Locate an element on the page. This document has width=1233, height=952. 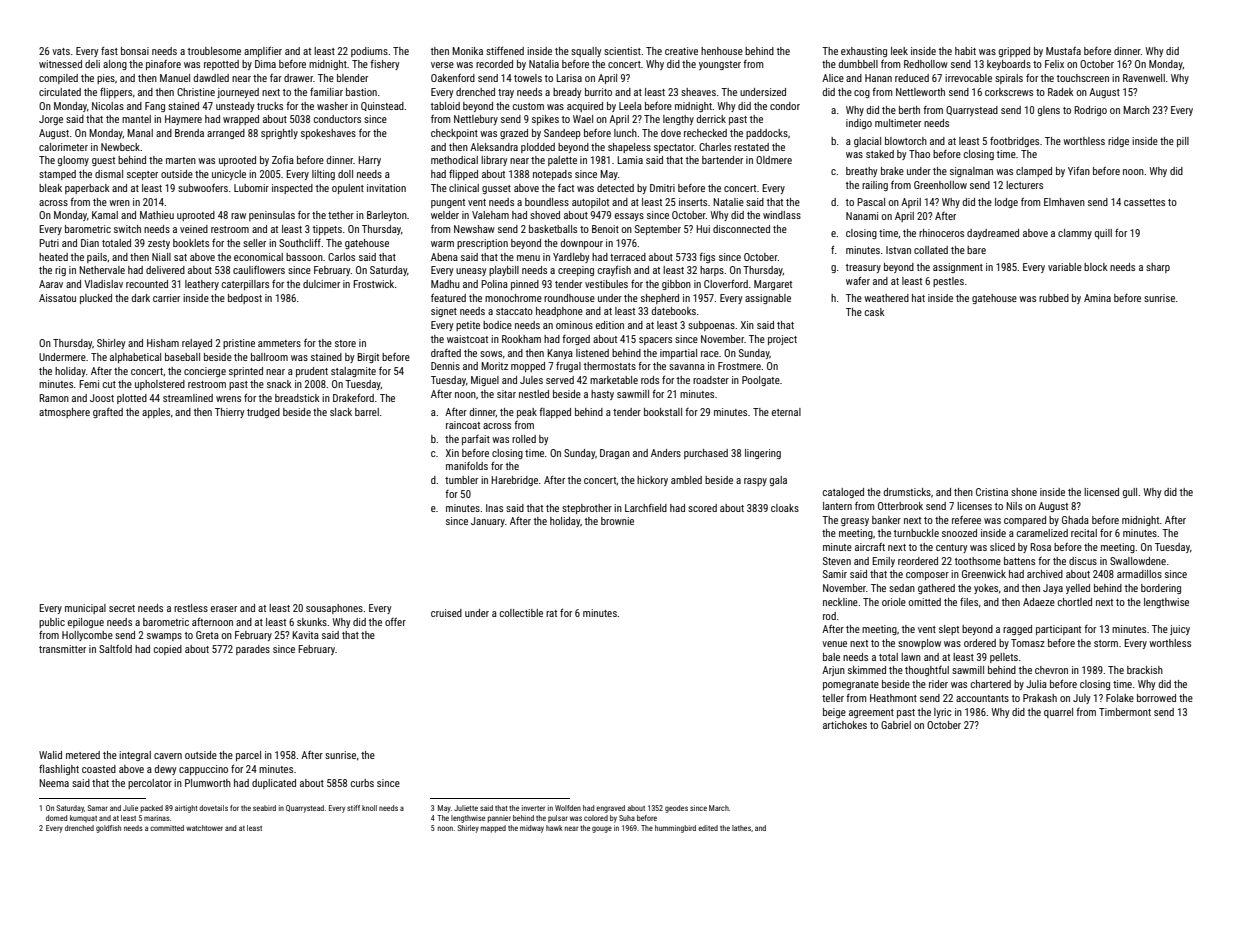
sharp is located at coordinates (1158, 268).
